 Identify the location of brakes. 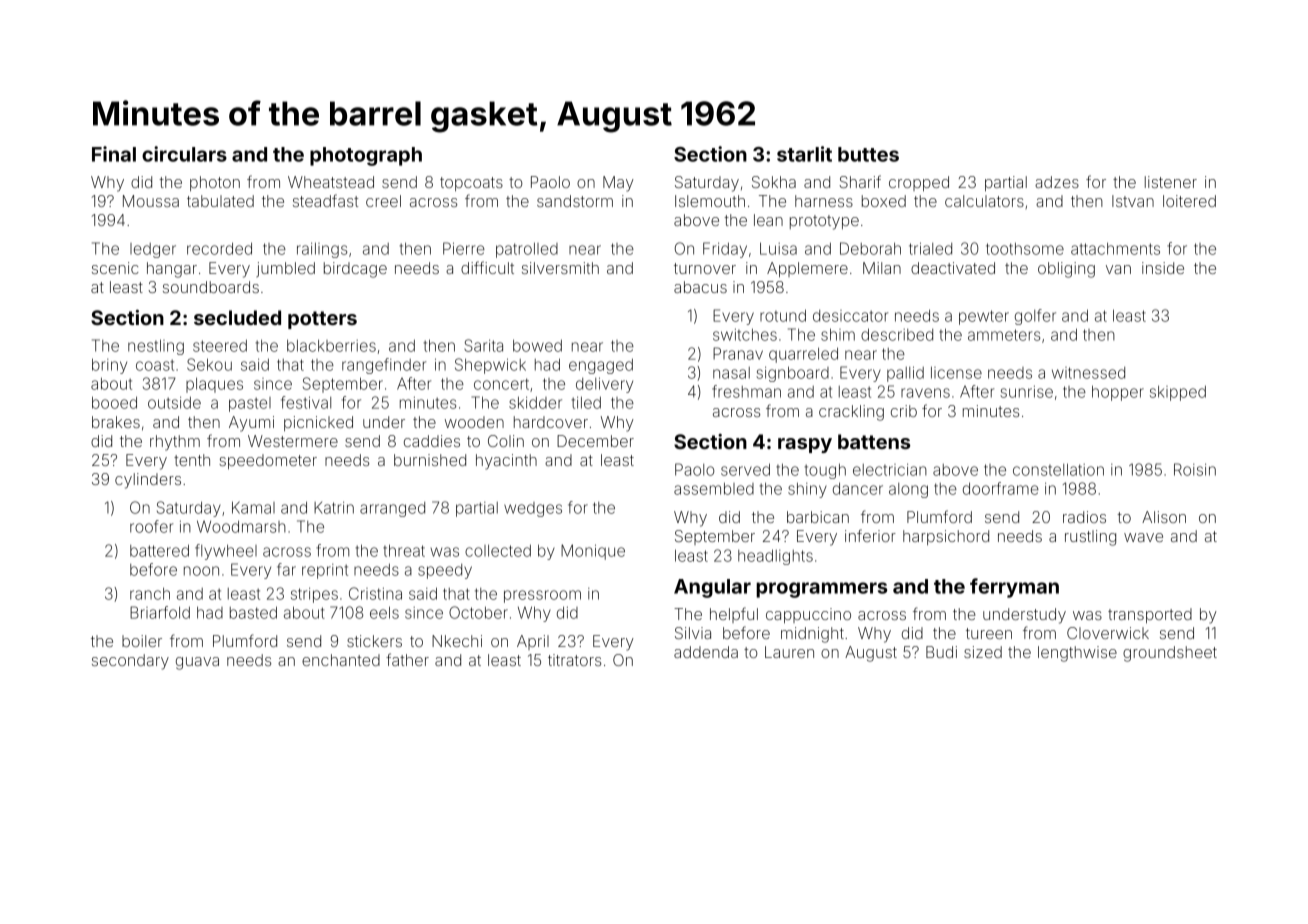
(116, 422).
